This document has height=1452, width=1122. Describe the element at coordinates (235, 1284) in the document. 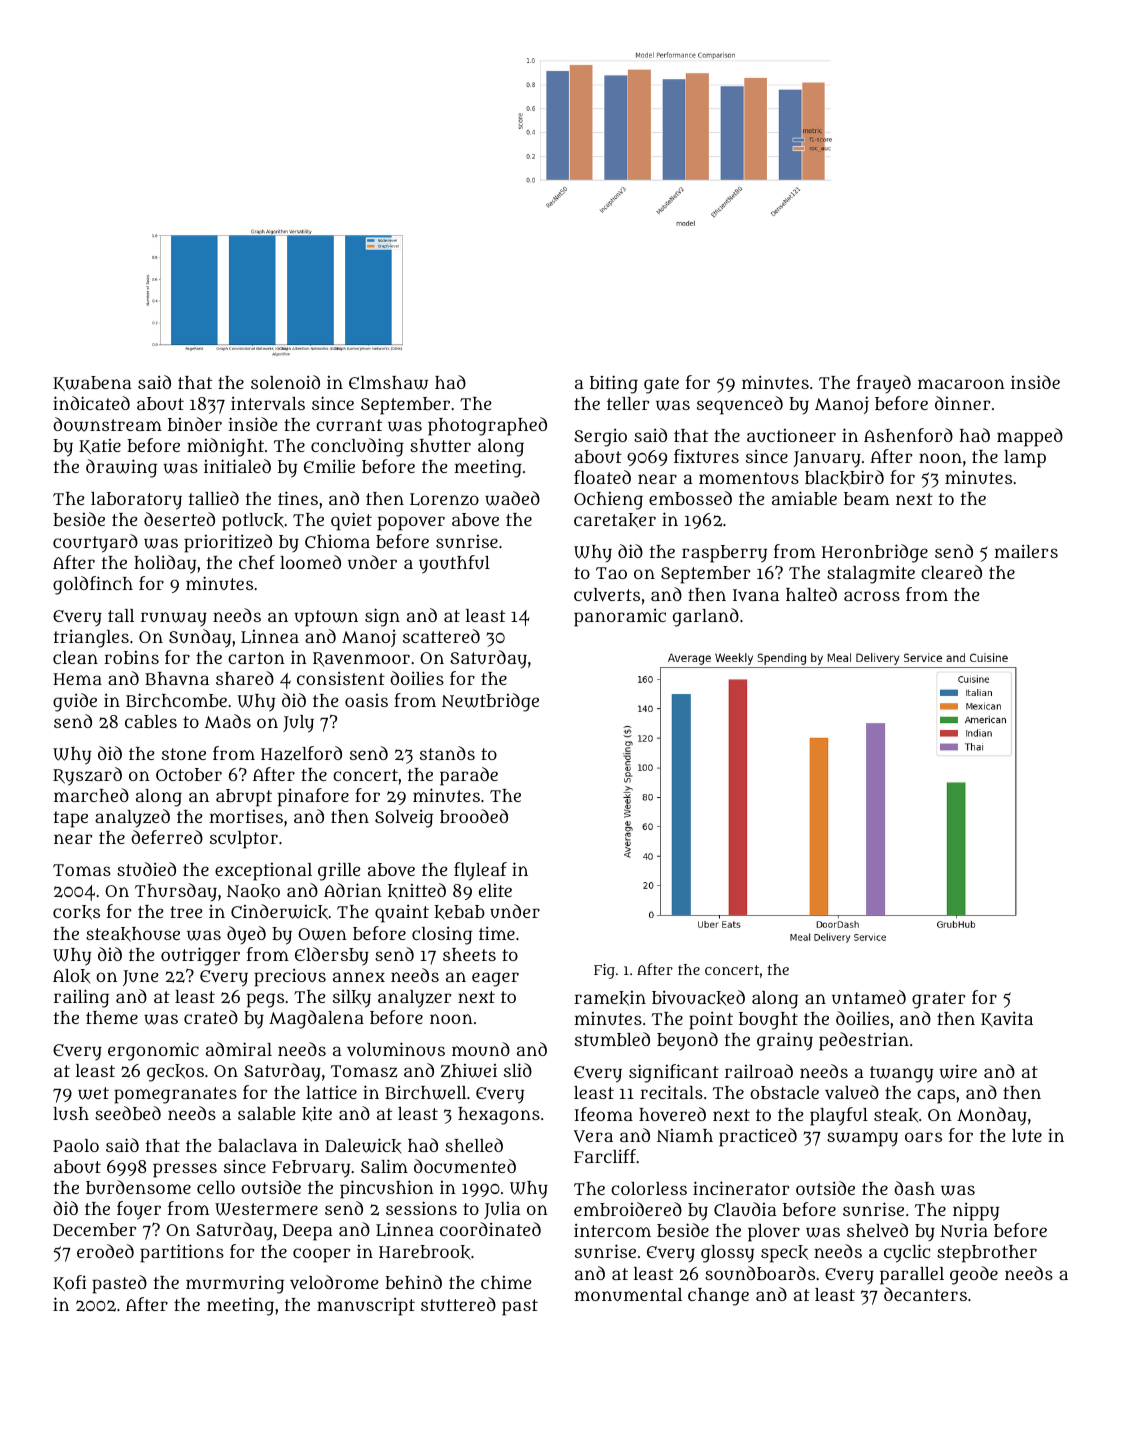

I see `murmuring` at that location.
